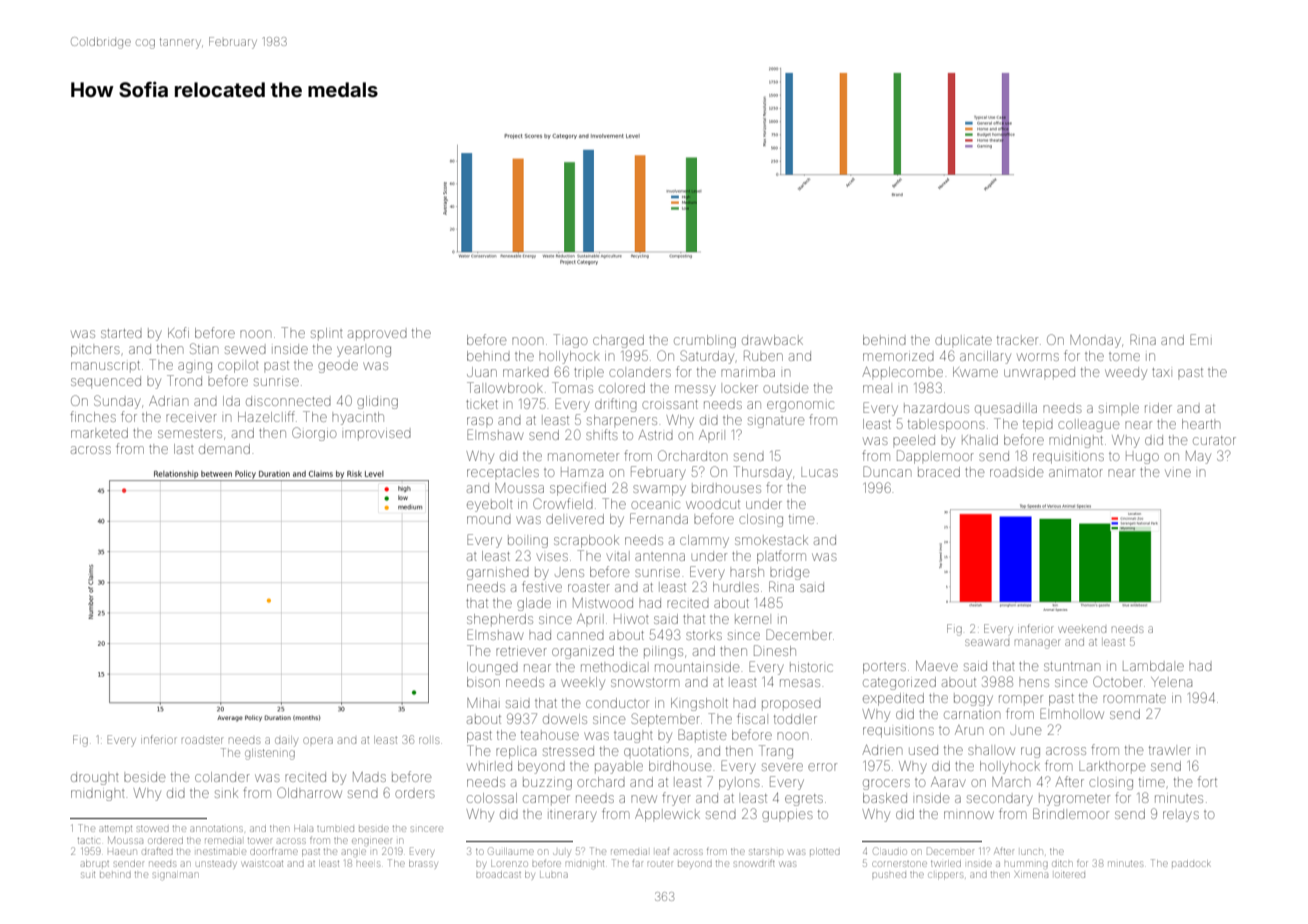  I want to click on hearth, so click(1201, 424).
